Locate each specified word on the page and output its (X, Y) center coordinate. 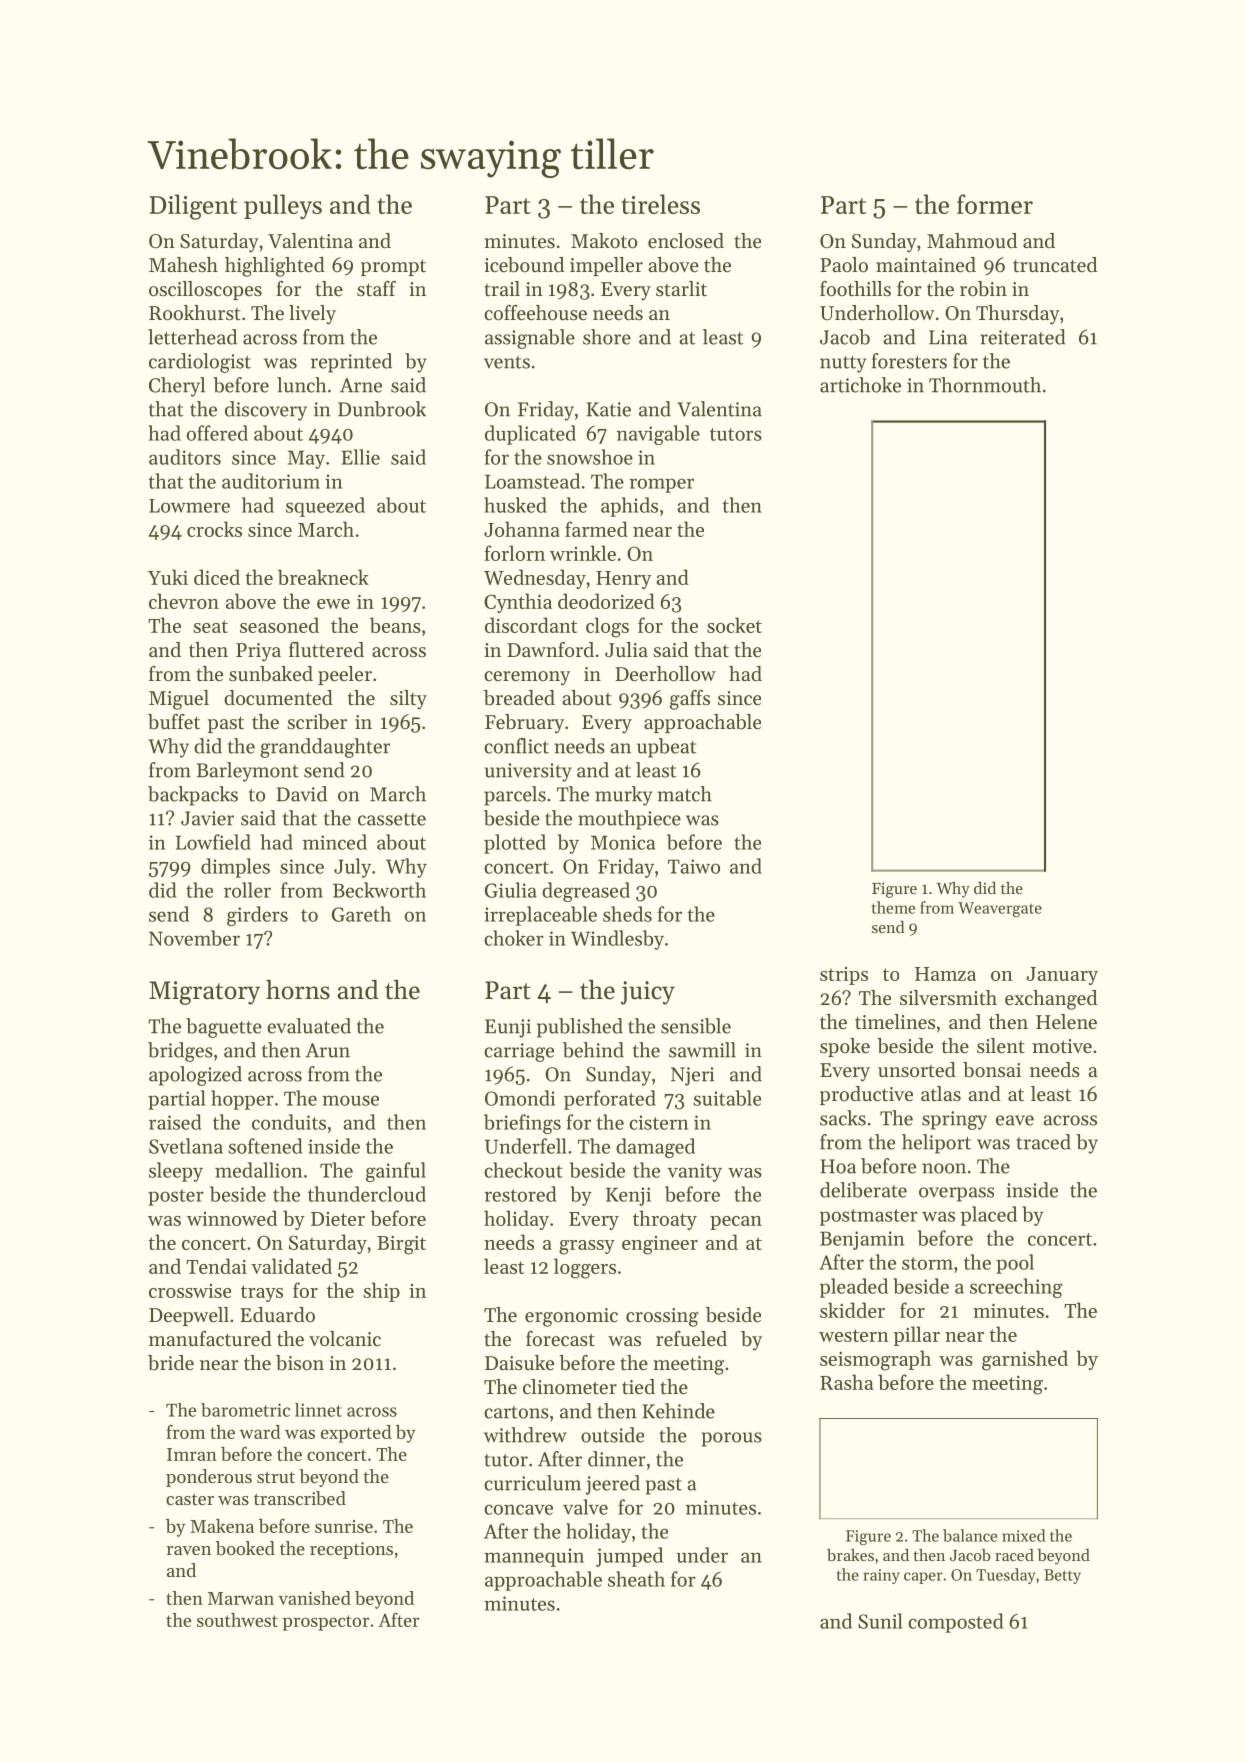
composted (956, 1623)
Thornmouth (985, 385)
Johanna (522, 529)
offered (217, 433)
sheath (636, 1579)
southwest (237, 1620)
